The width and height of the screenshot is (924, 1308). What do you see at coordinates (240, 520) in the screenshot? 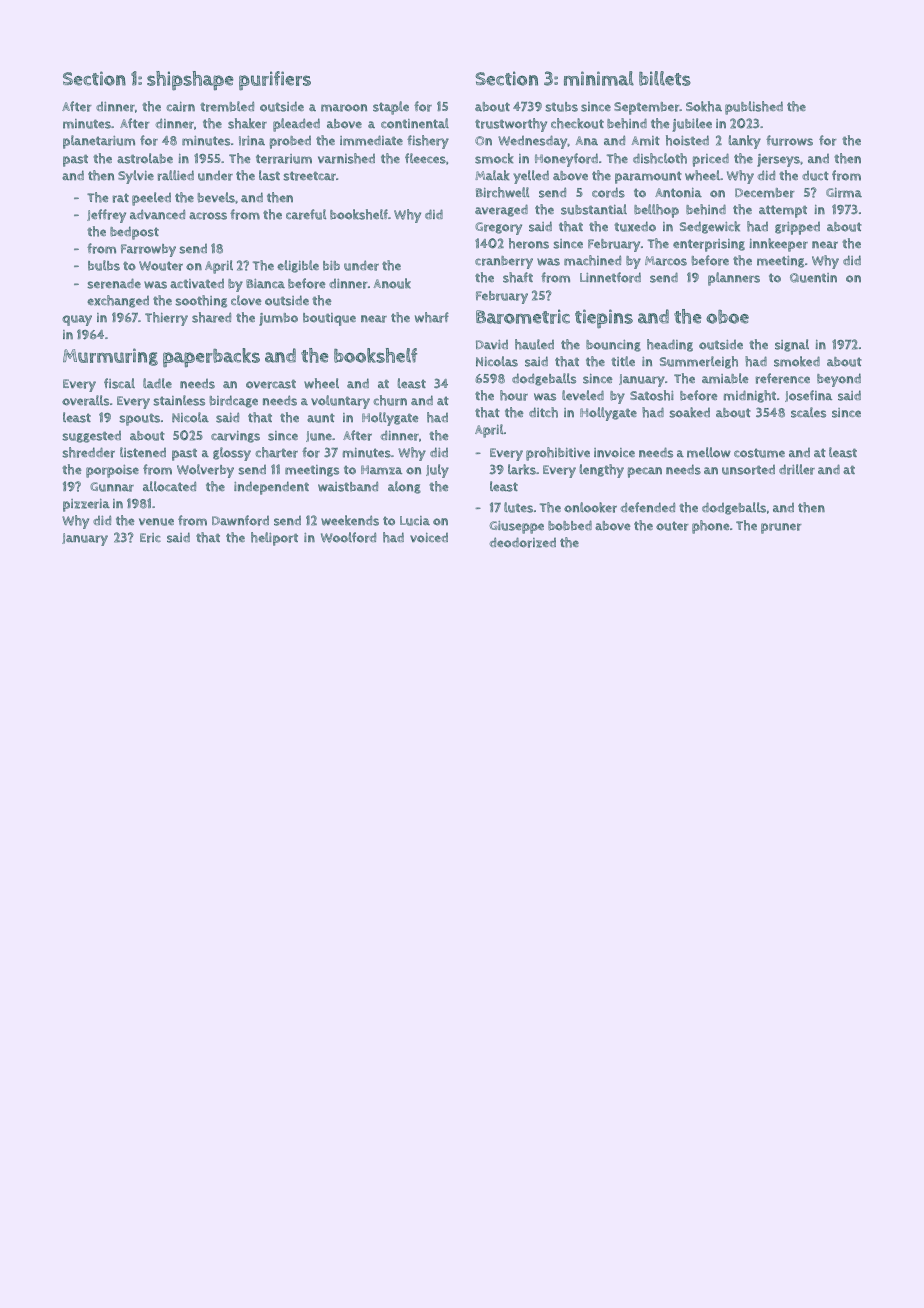
I see `Dawnford` at bounding box center [240, 520].
